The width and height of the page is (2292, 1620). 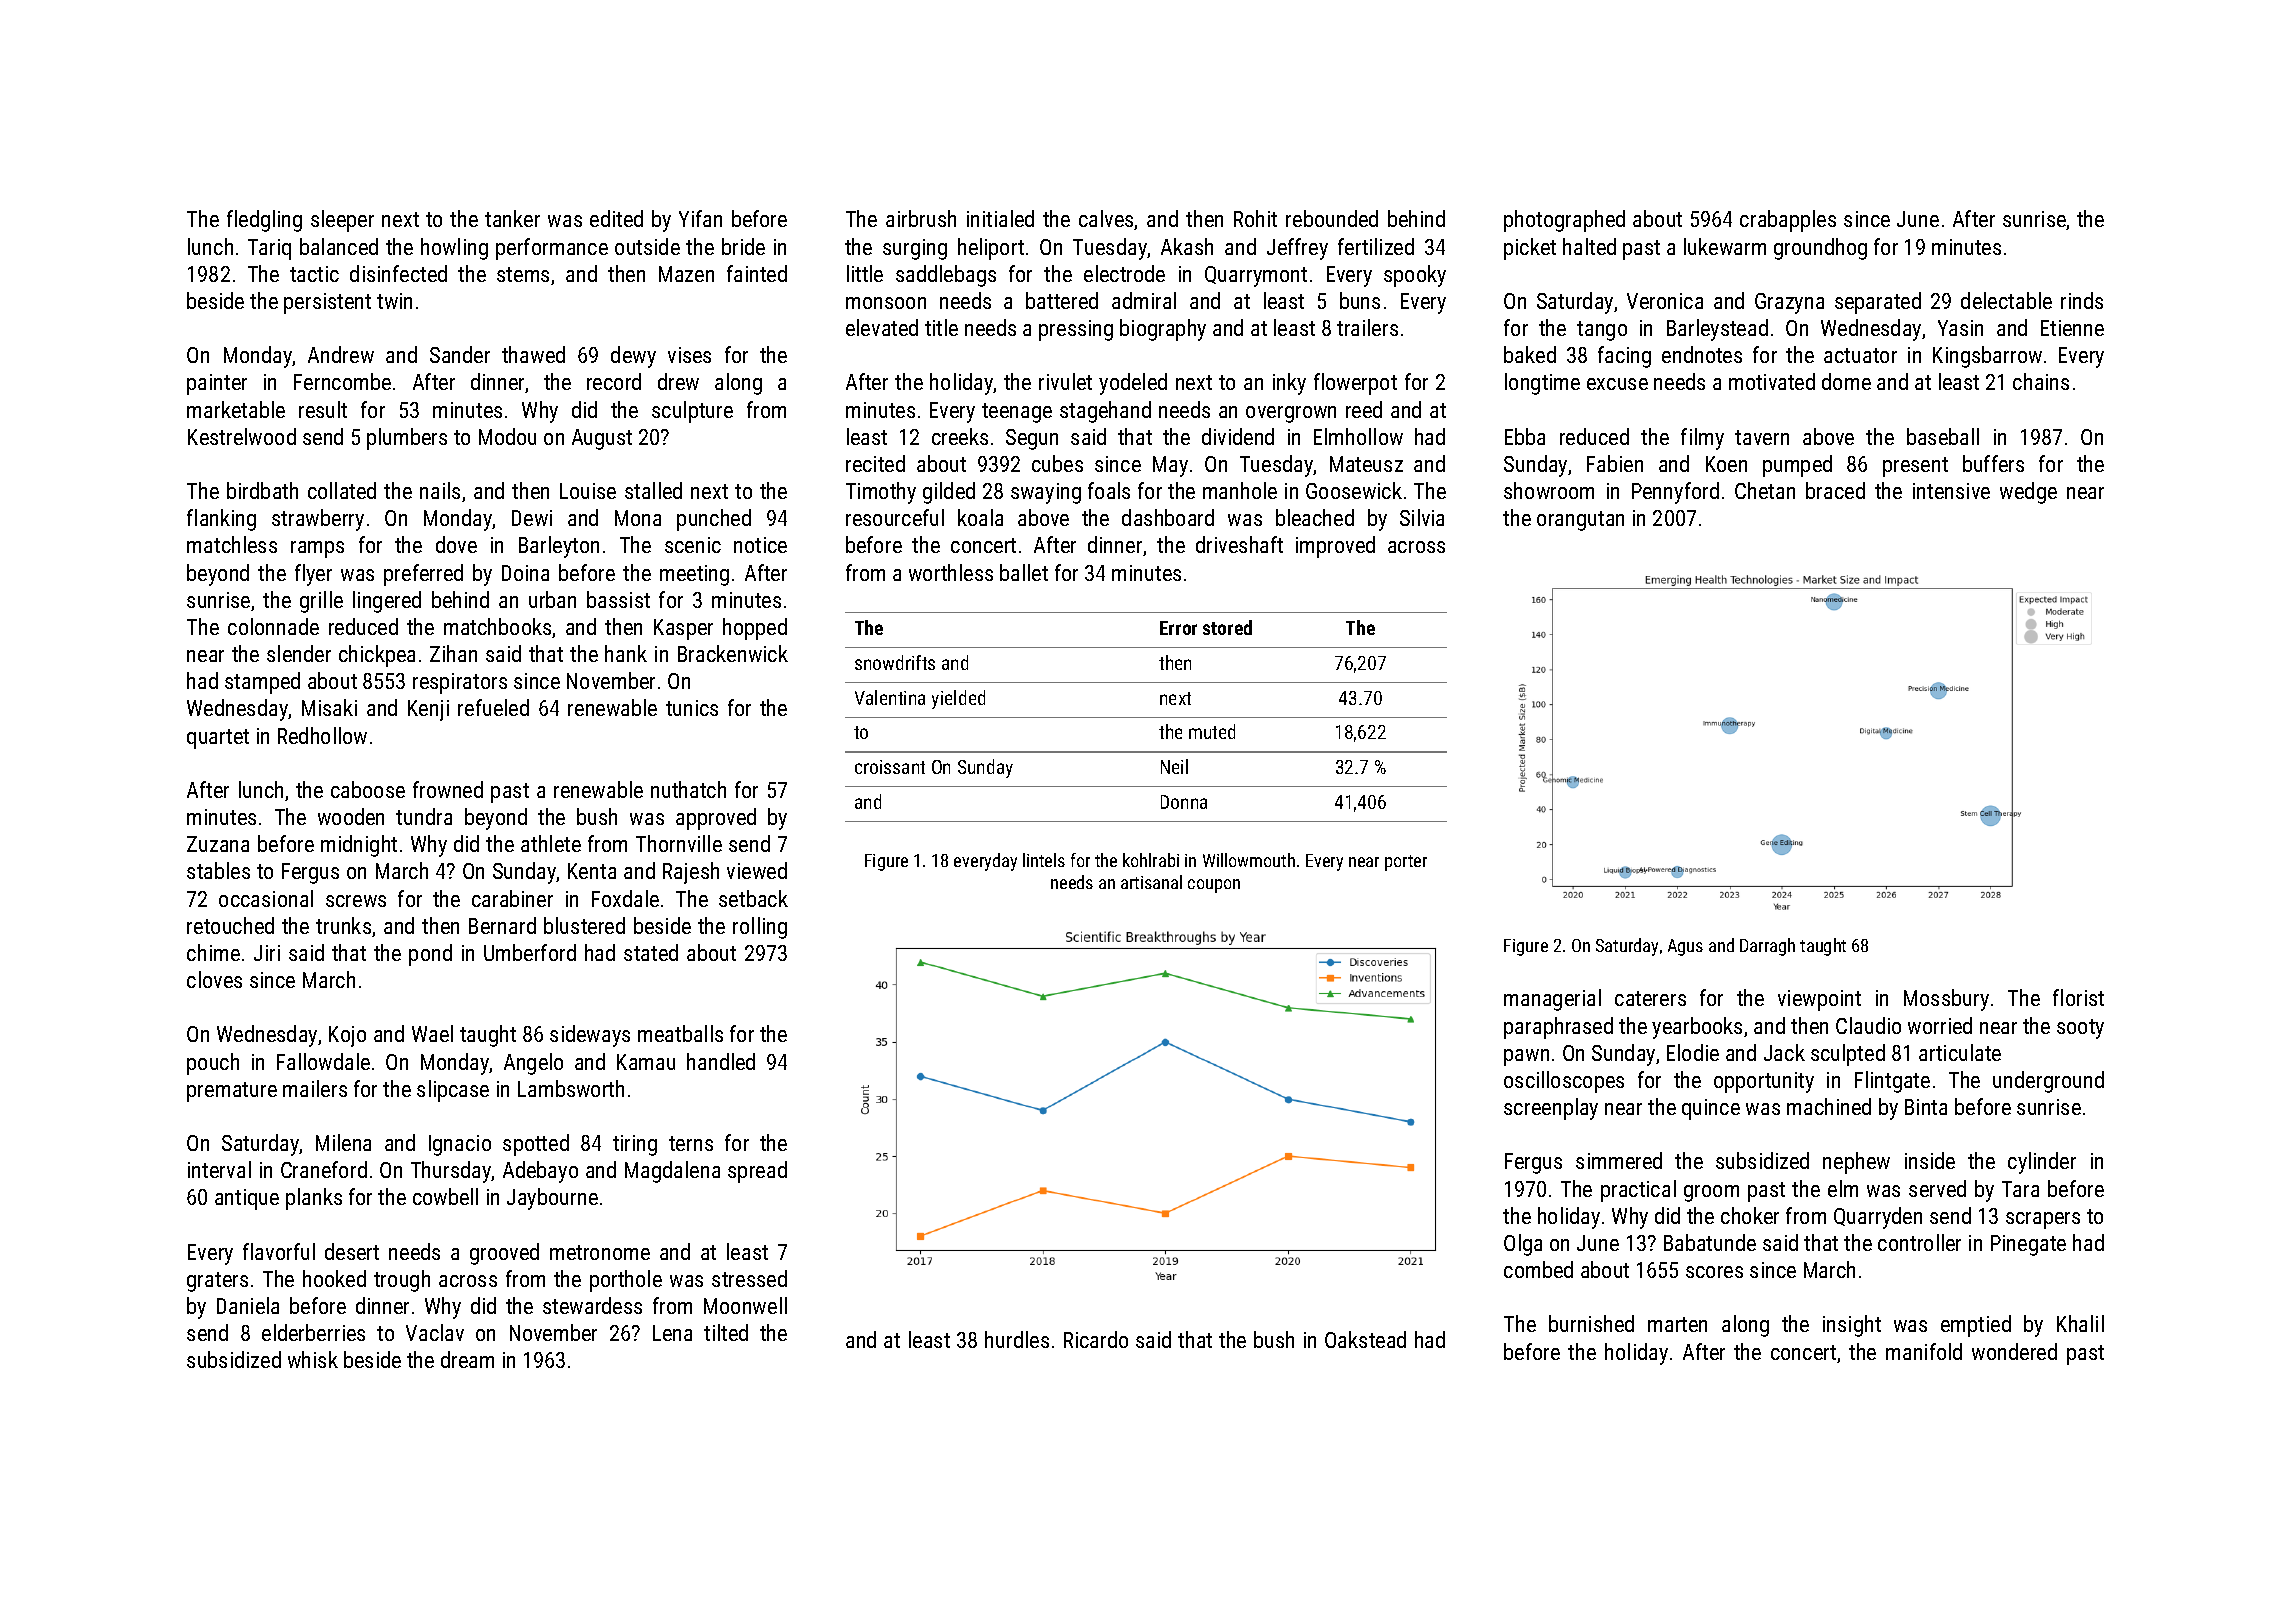 What do you see at coordinates (1406, 863) in the page?
I see `porter` at bounding box center [1406, 863].
